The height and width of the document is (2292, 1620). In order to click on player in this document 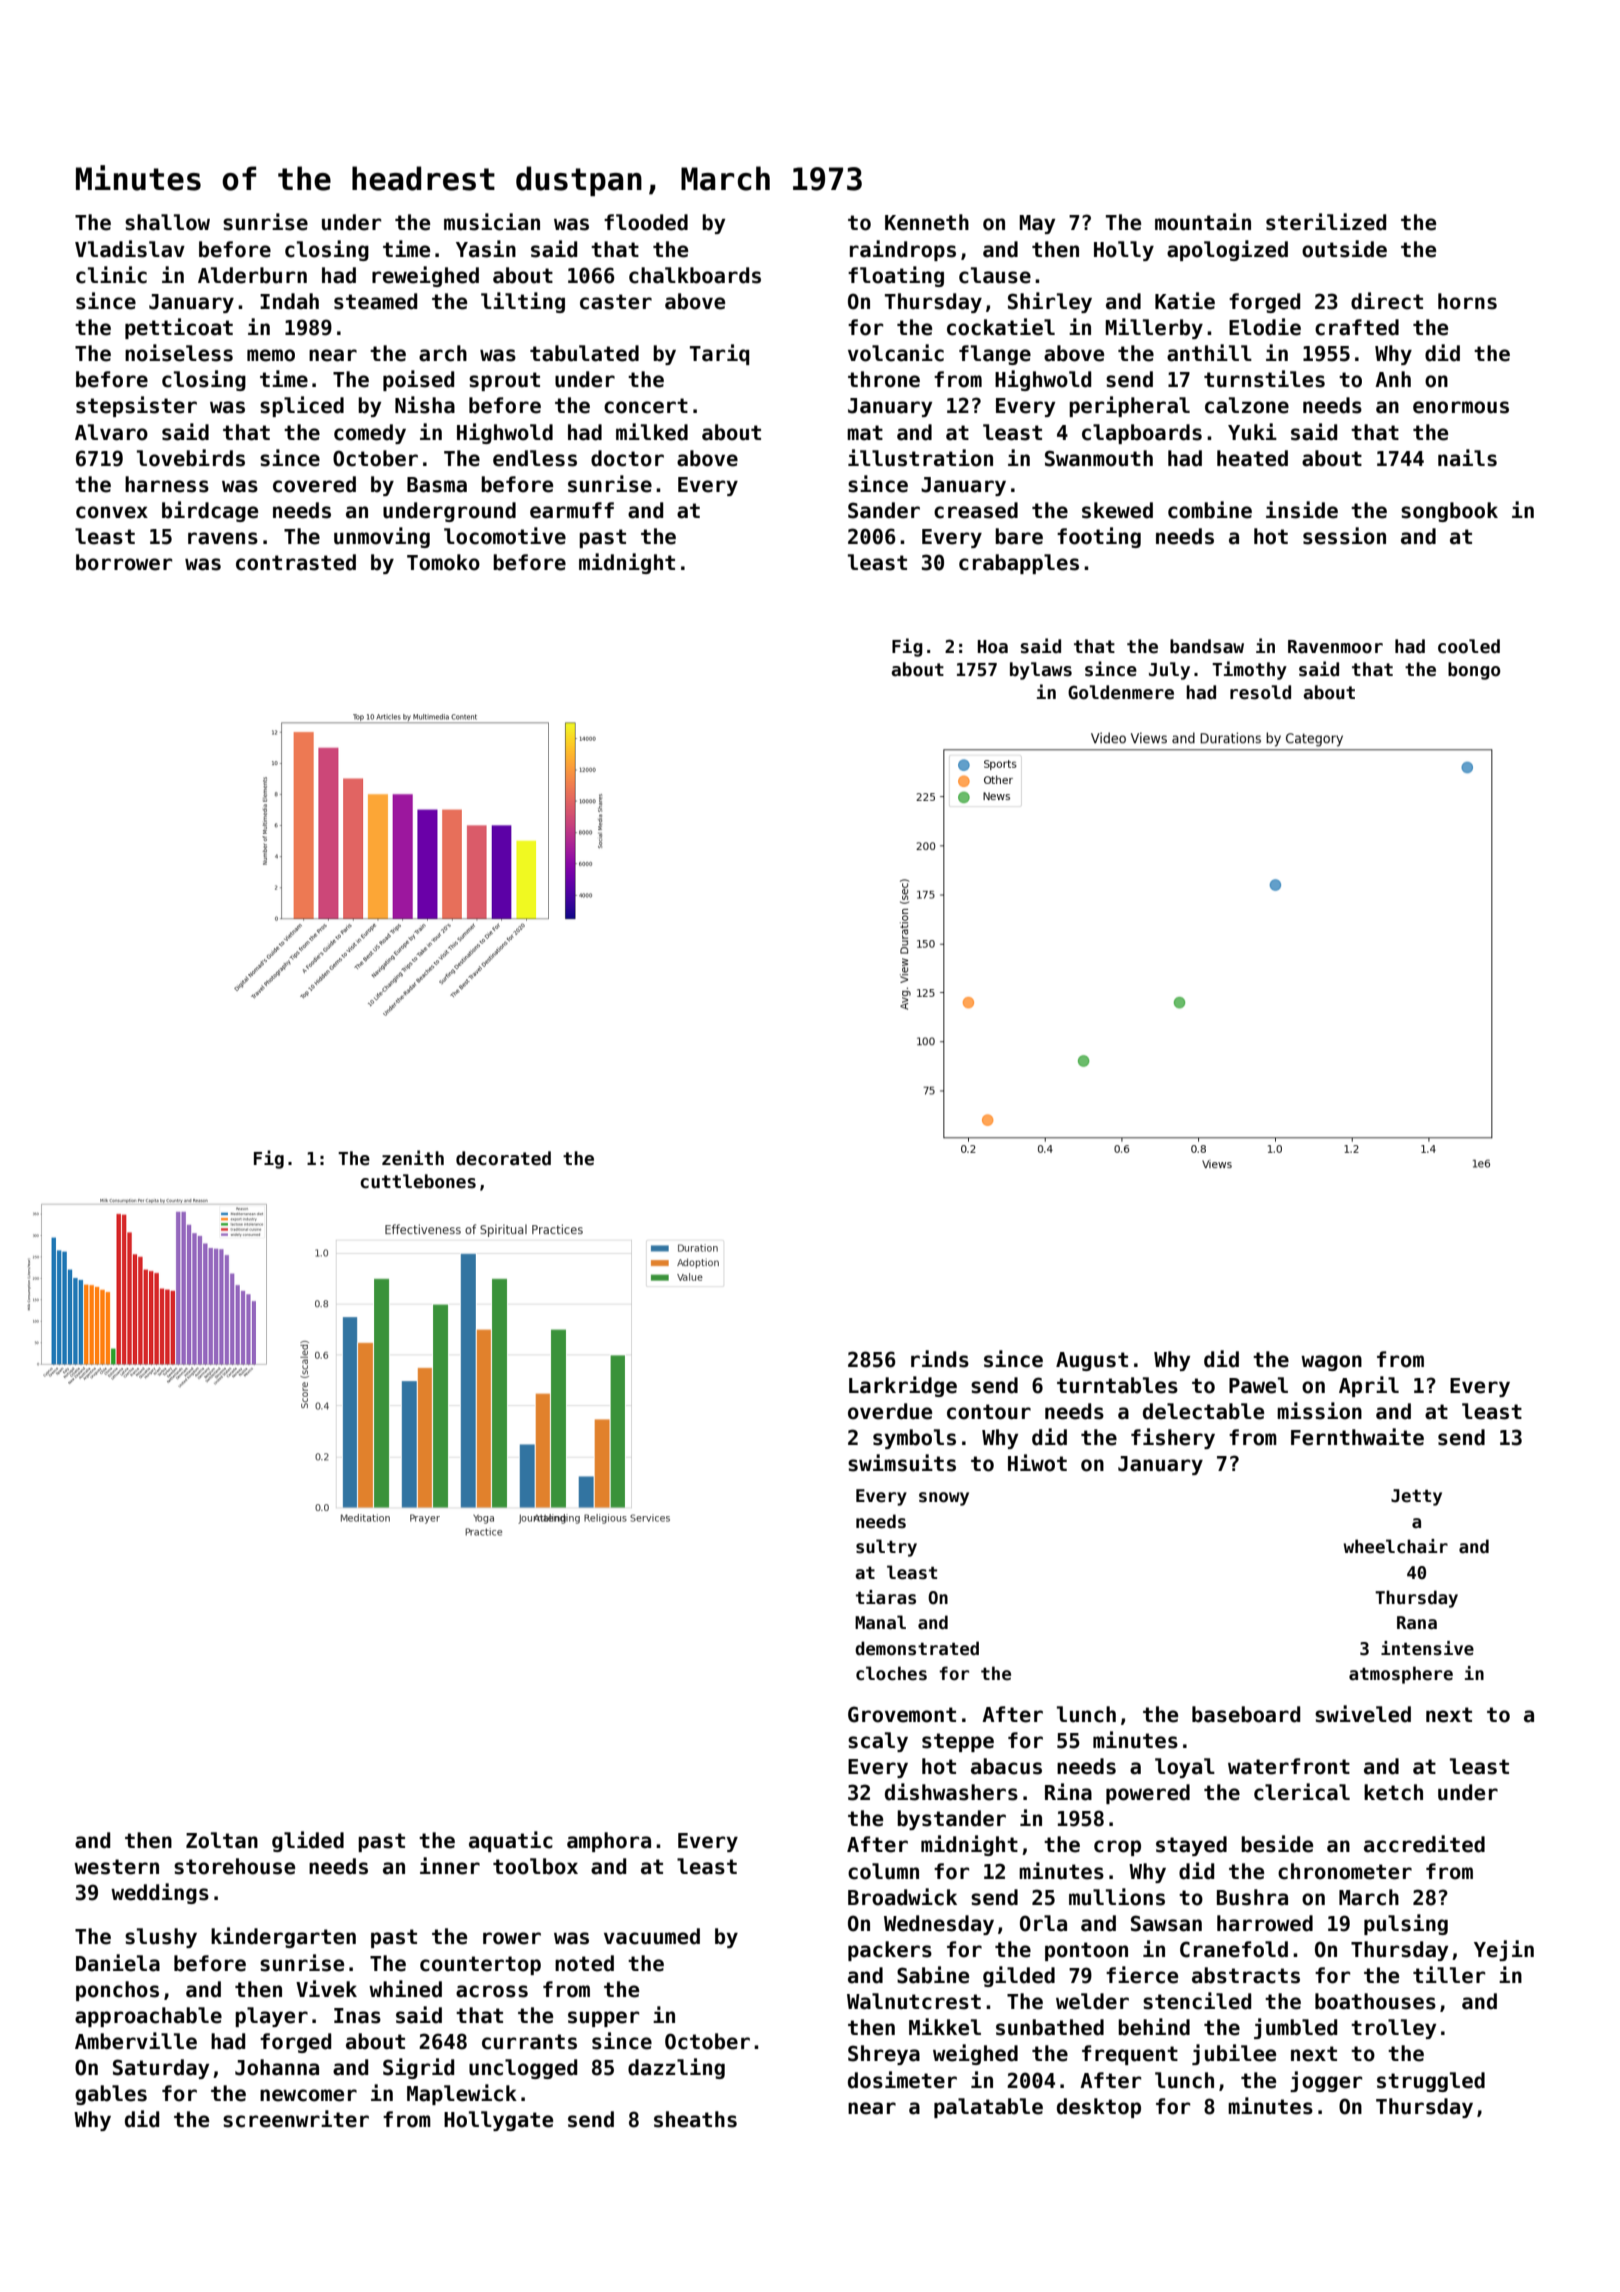, I will do `click(271, 2017)`.
